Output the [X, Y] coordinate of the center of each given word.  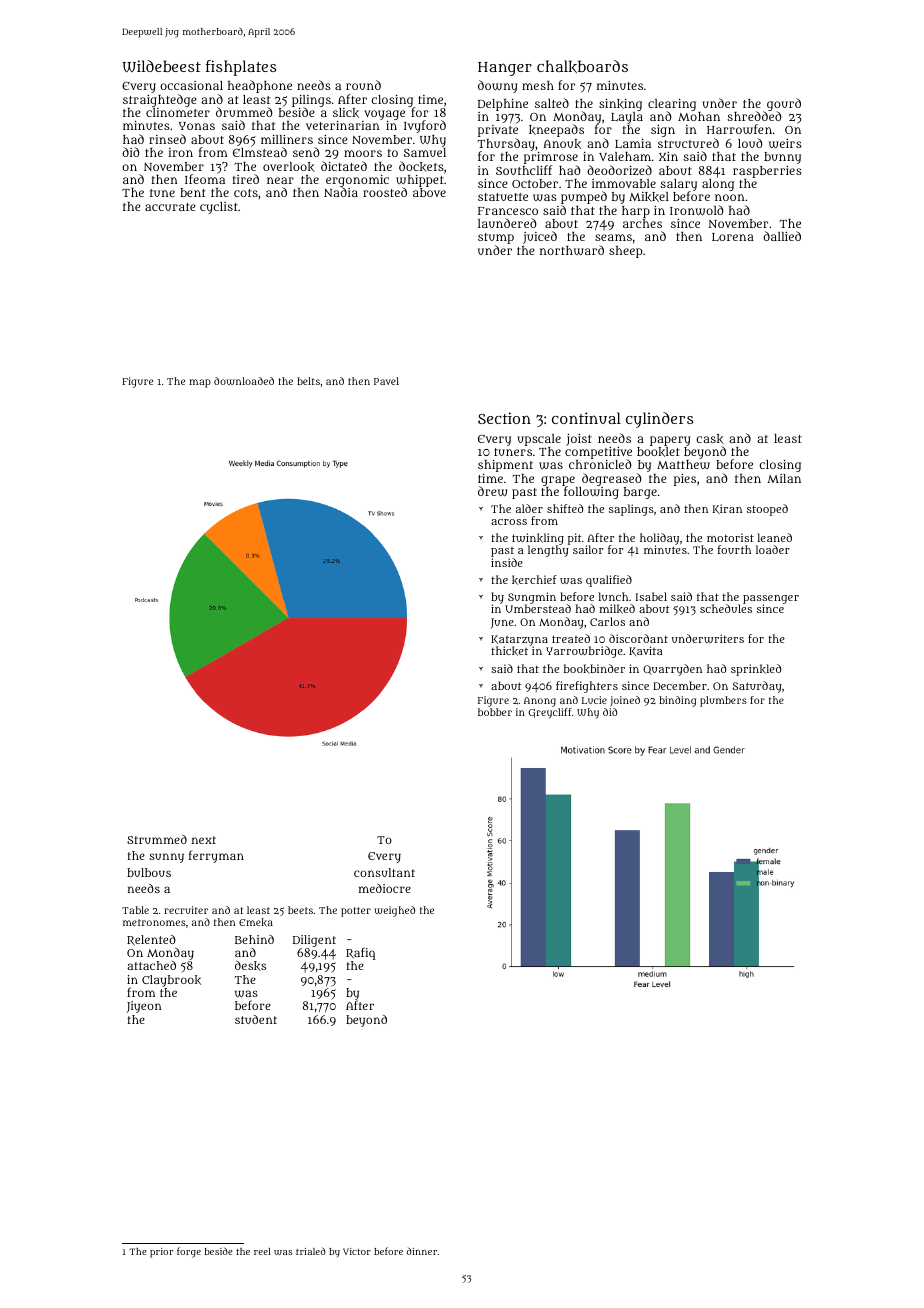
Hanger [505, 69]
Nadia [341, 192]
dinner [422, 1251]
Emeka [256, 922]
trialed [311, 1251]
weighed [394, 911]
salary [678, 185]
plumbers [723, 701]
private [498, 131]
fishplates [241, 68]
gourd [784, 105]
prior [161, 1253]
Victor [357, 1251]
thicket [509, 651]
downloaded [244, 381]
